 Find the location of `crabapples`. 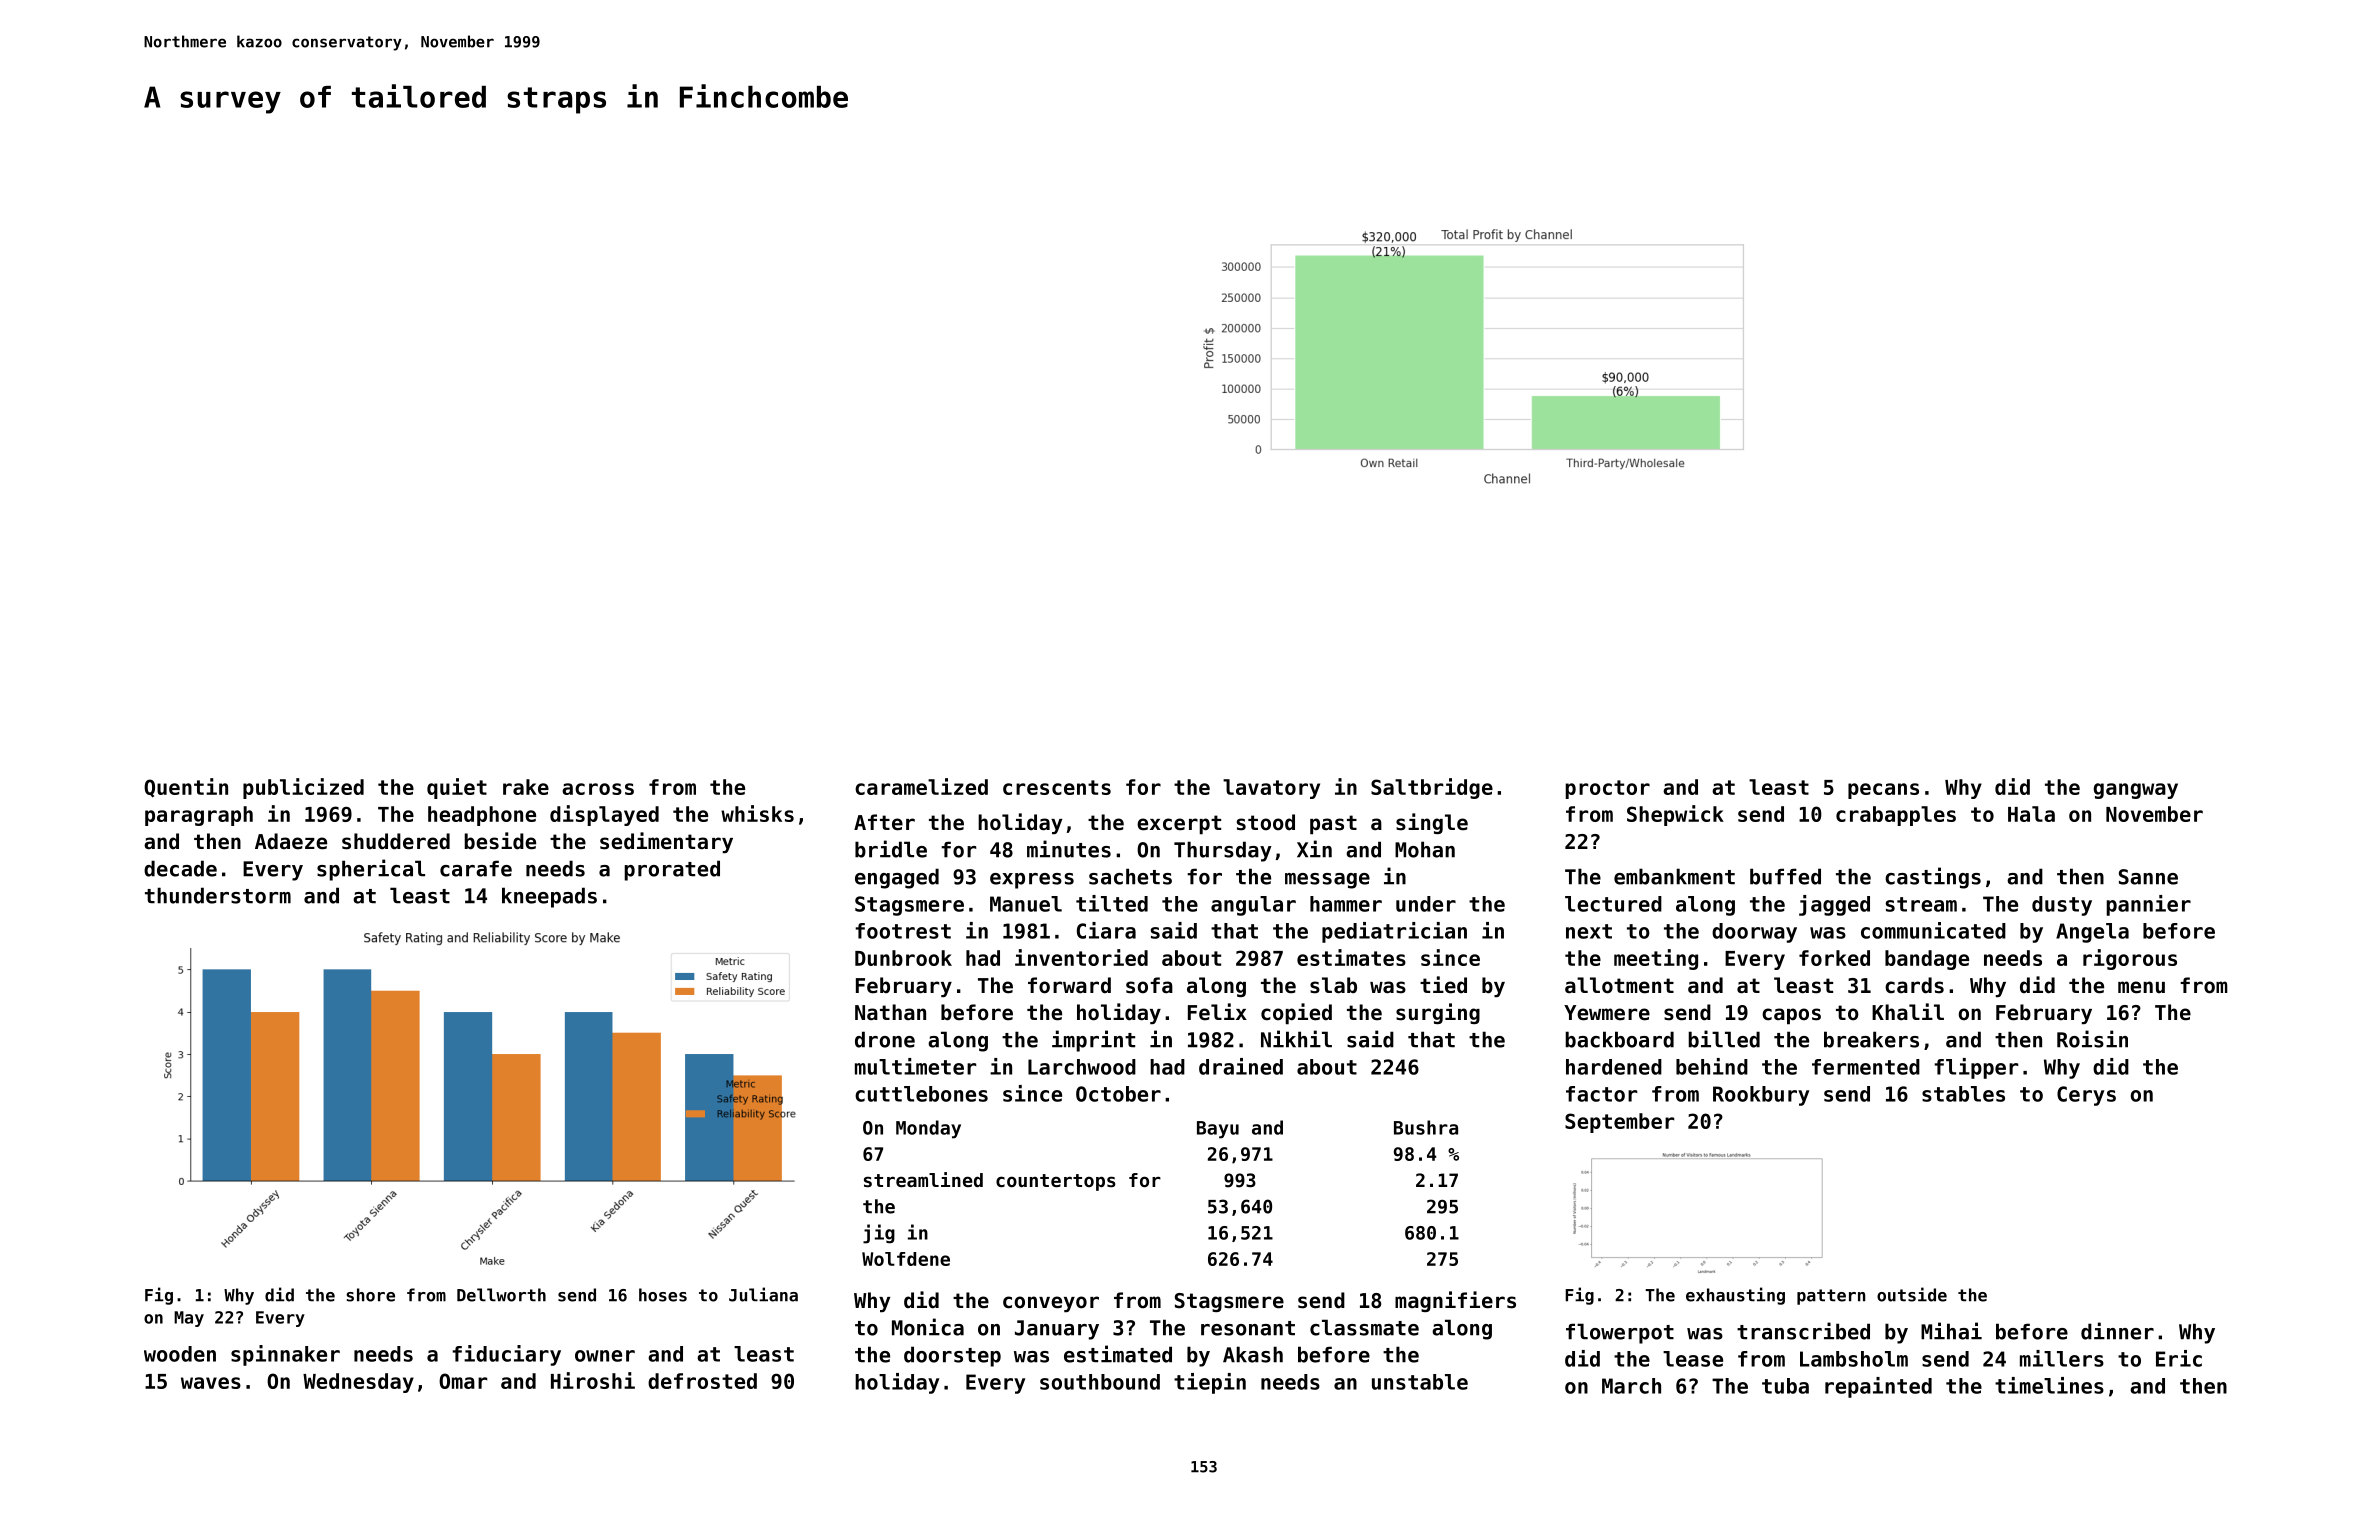

crabapples is located at coordinates (1896, 816).
